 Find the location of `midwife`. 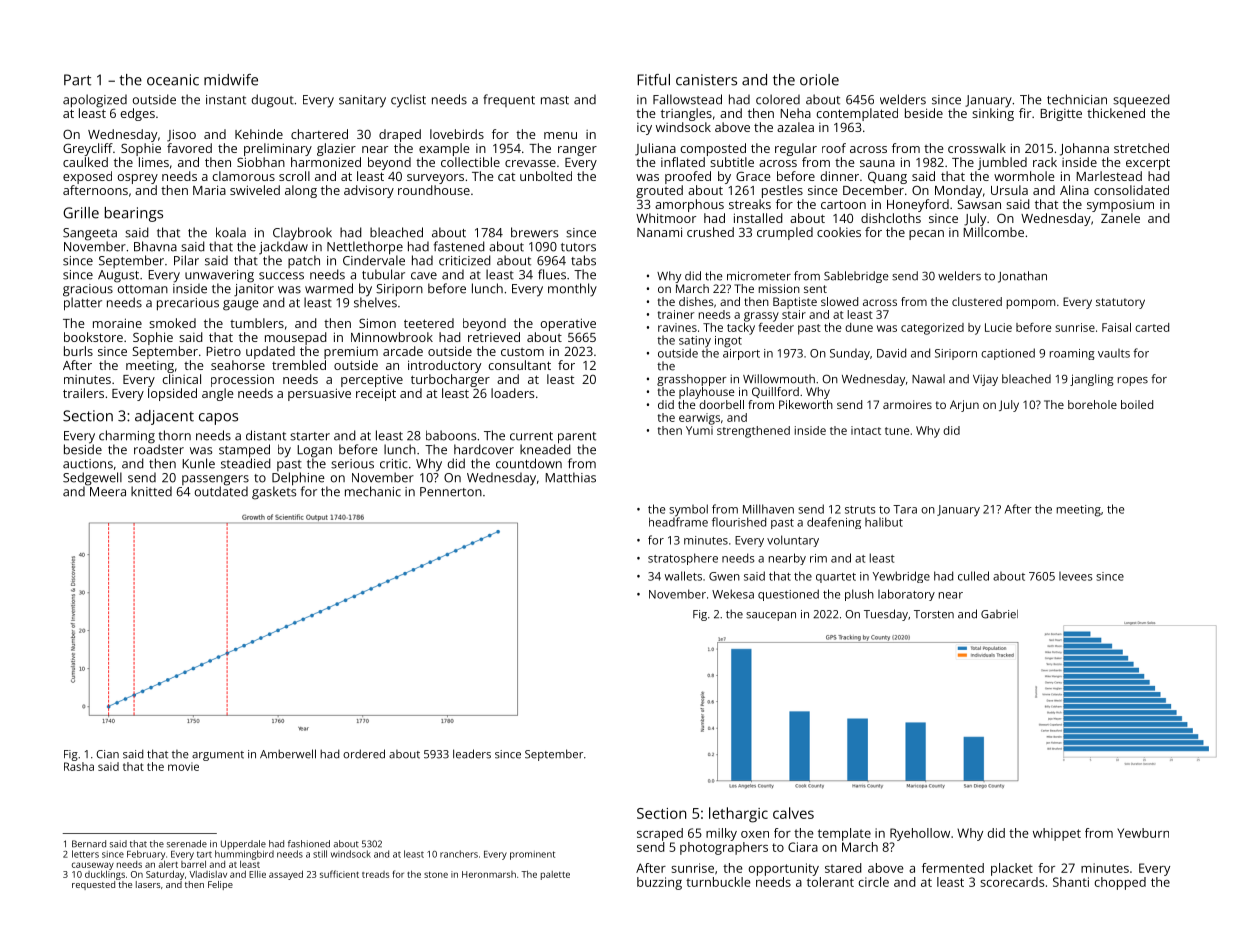

midwife is located at coordinates (231, 80).
